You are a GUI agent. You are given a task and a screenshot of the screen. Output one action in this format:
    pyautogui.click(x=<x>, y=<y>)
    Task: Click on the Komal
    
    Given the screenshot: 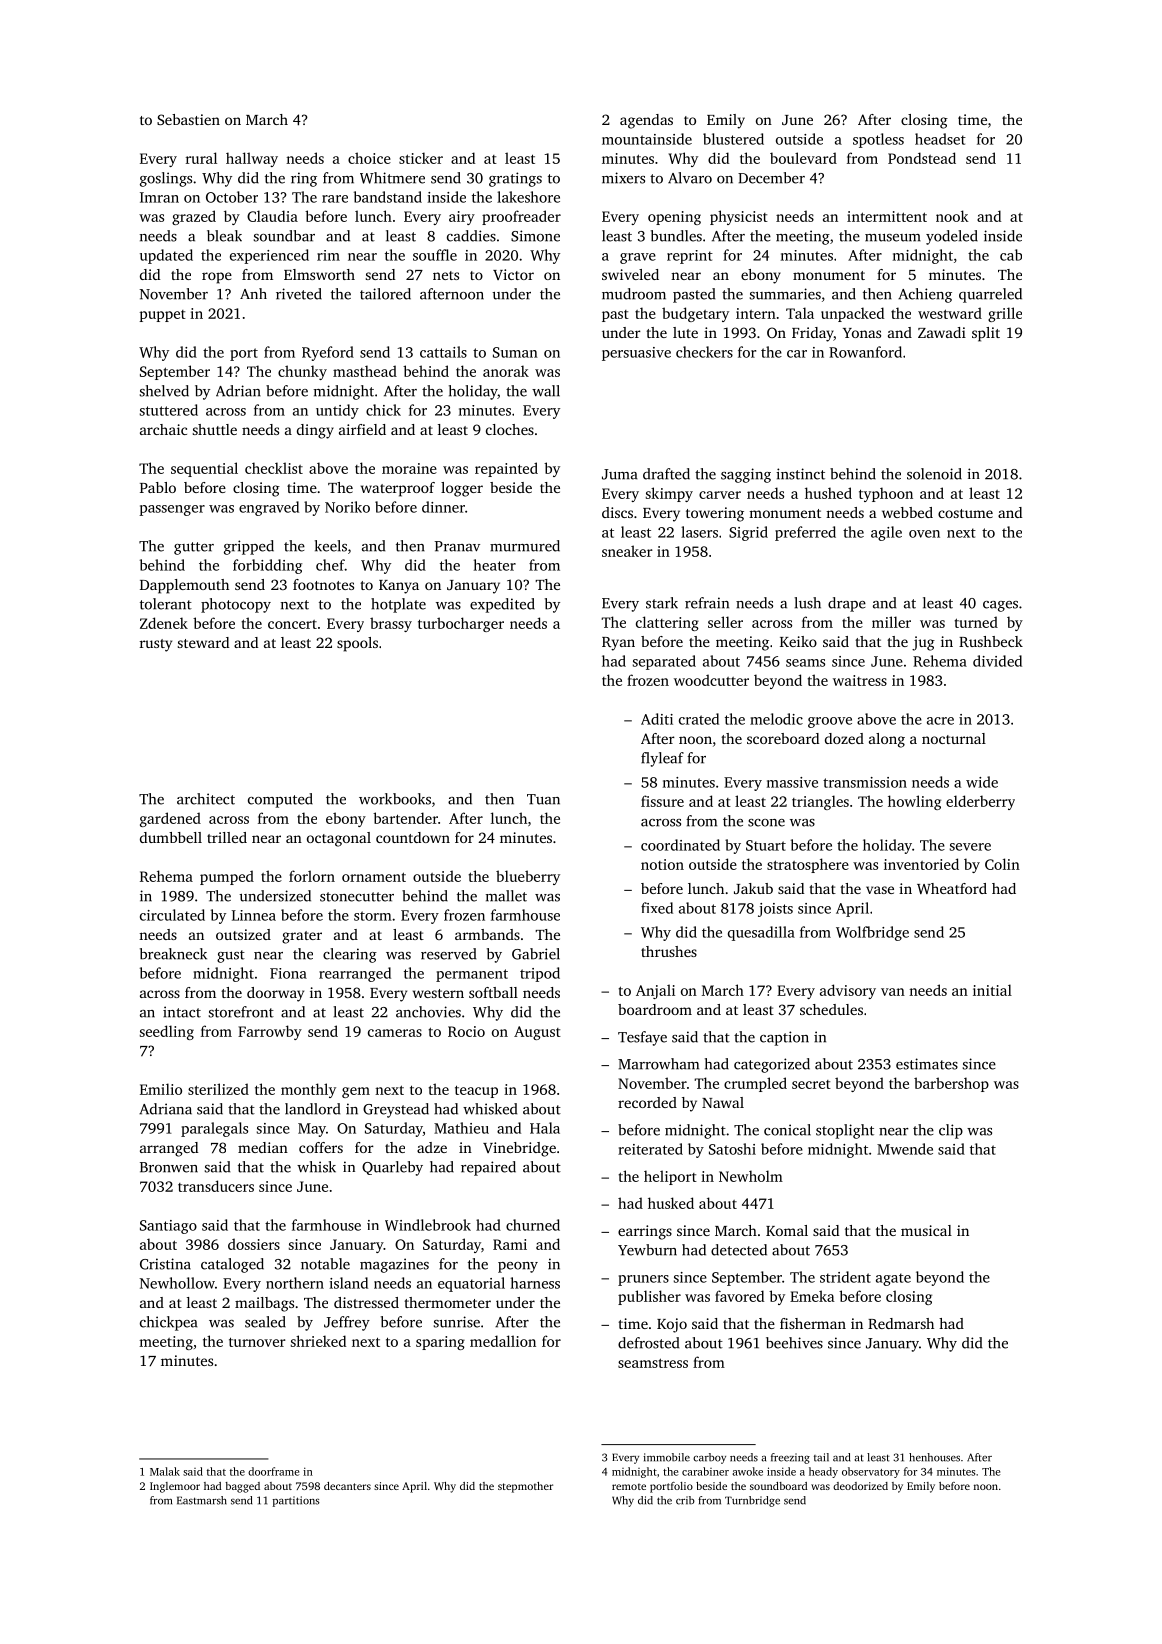 What is the action you would take?
    pyautogui.click(x=787, y=1230)
